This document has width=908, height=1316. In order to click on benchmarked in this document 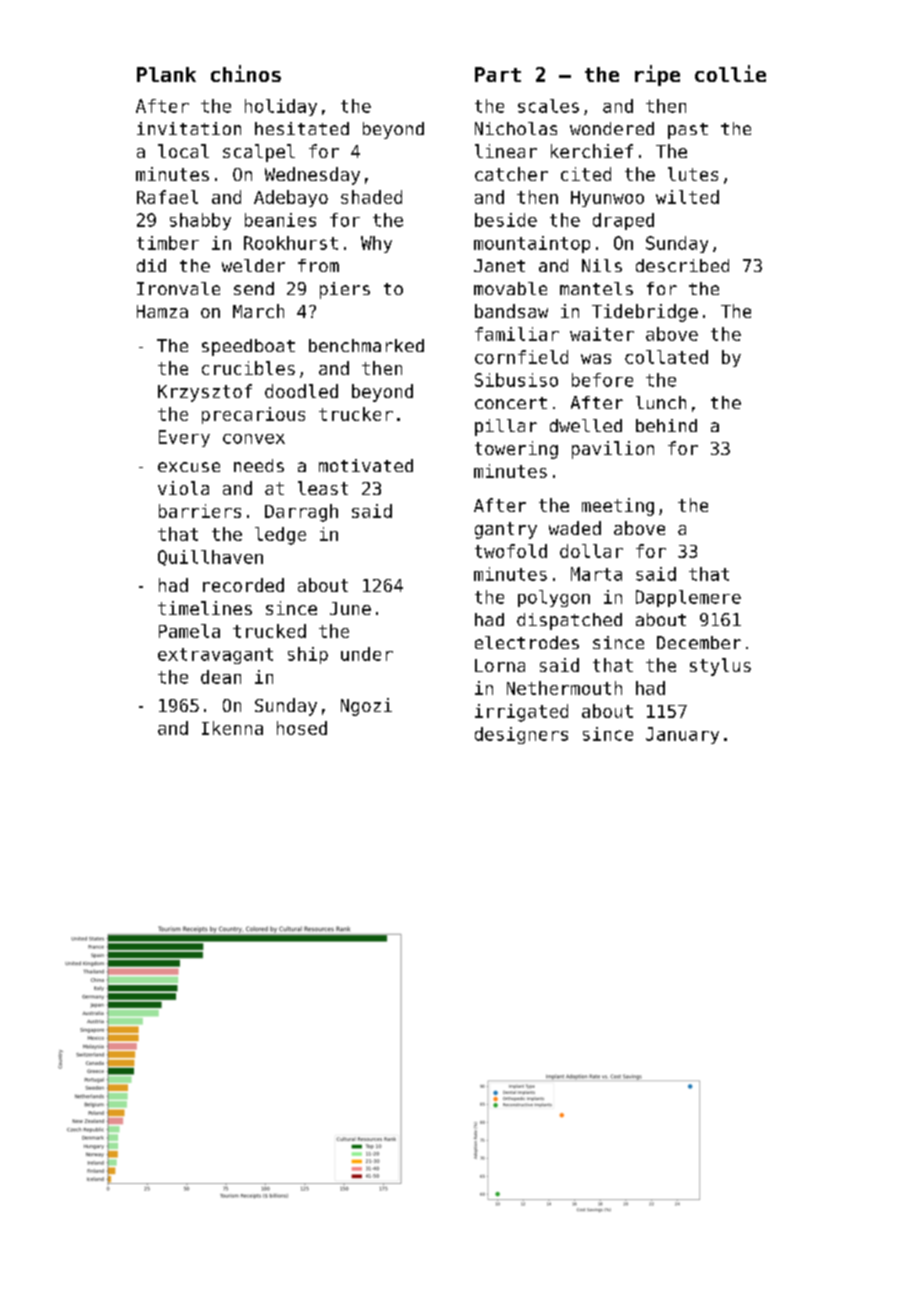, I will do `click(366, 345)`.
